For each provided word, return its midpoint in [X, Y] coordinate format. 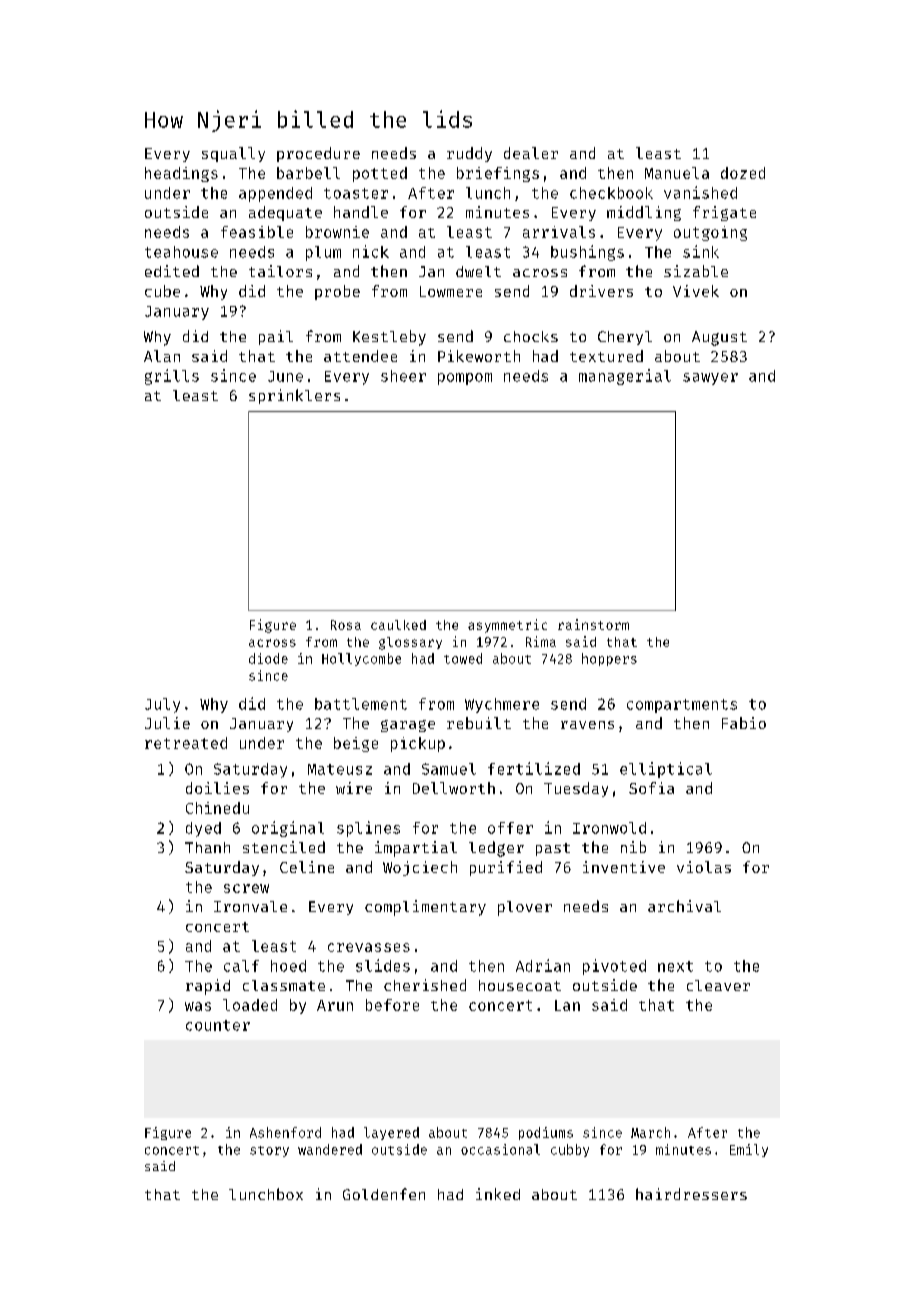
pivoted [614, 967]
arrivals [559, 232]
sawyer [710, 379]
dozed [743, 173]
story [269, 1151]
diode [268, 658]
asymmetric [507, 626]
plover [525, 908]
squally [233, 154]
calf [241, 966]
